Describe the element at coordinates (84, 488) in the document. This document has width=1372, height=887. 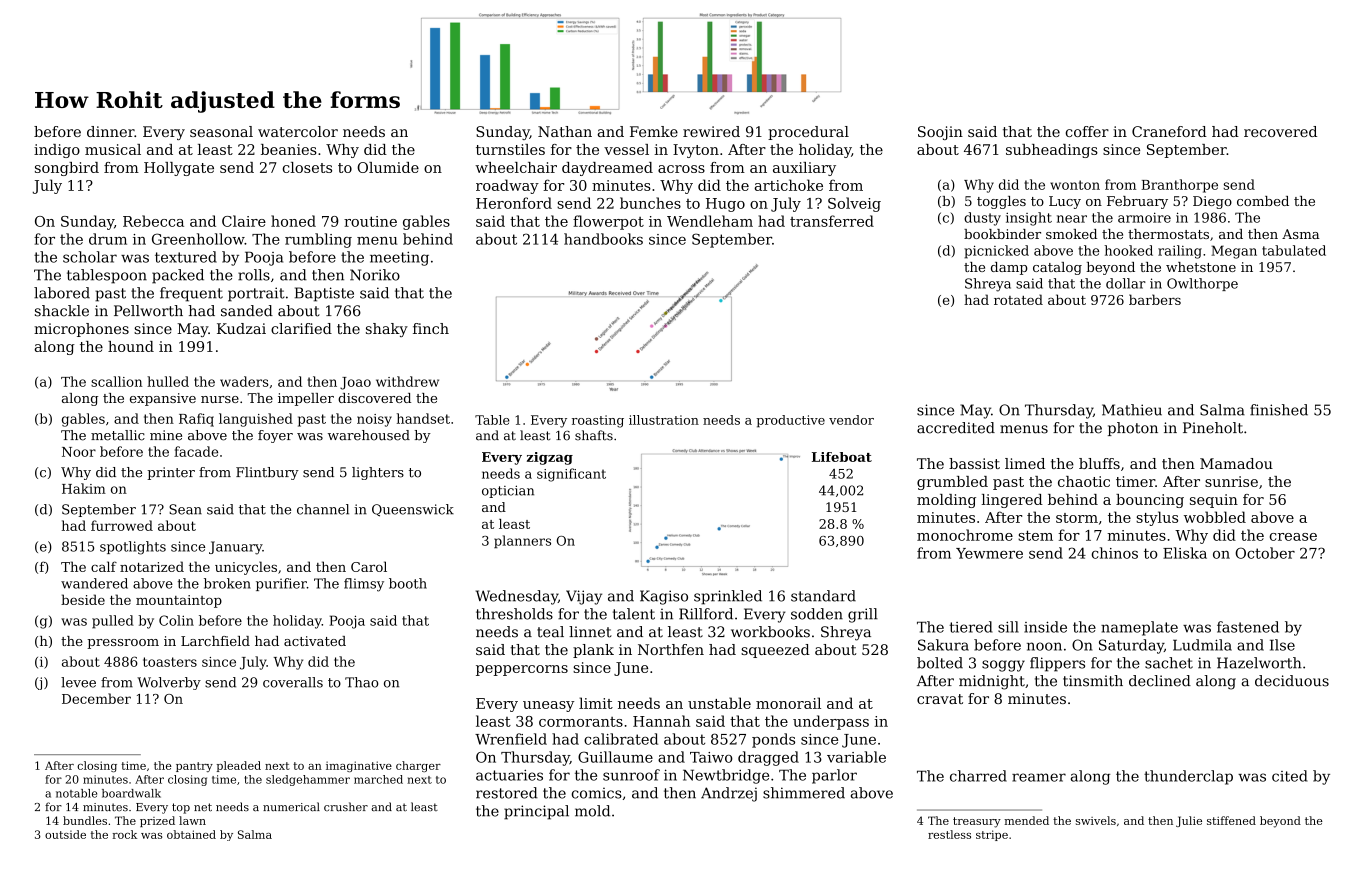
I see `Hakim` at that location.
